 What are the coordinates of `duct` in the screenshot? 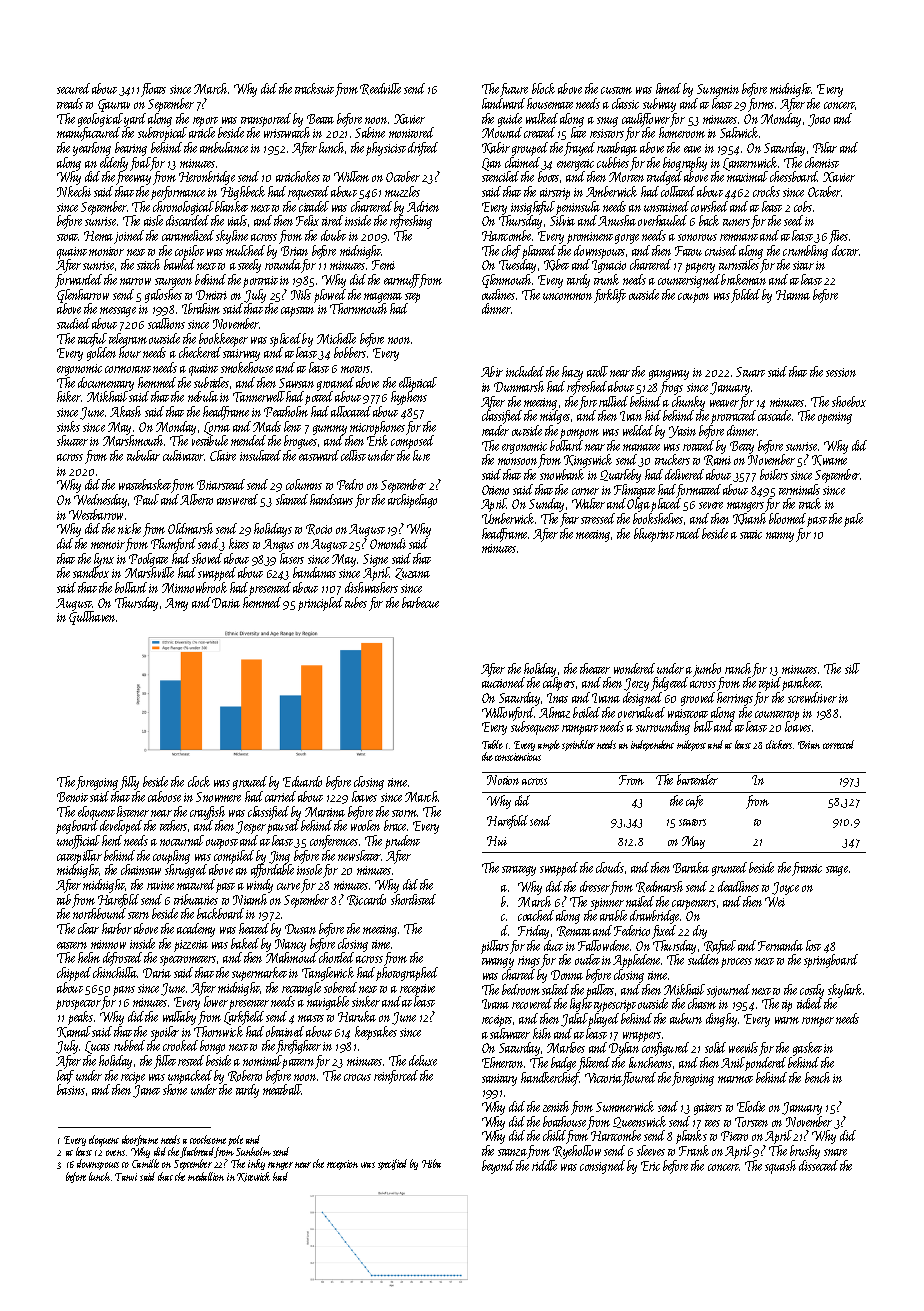 It's located at (553, 945).
